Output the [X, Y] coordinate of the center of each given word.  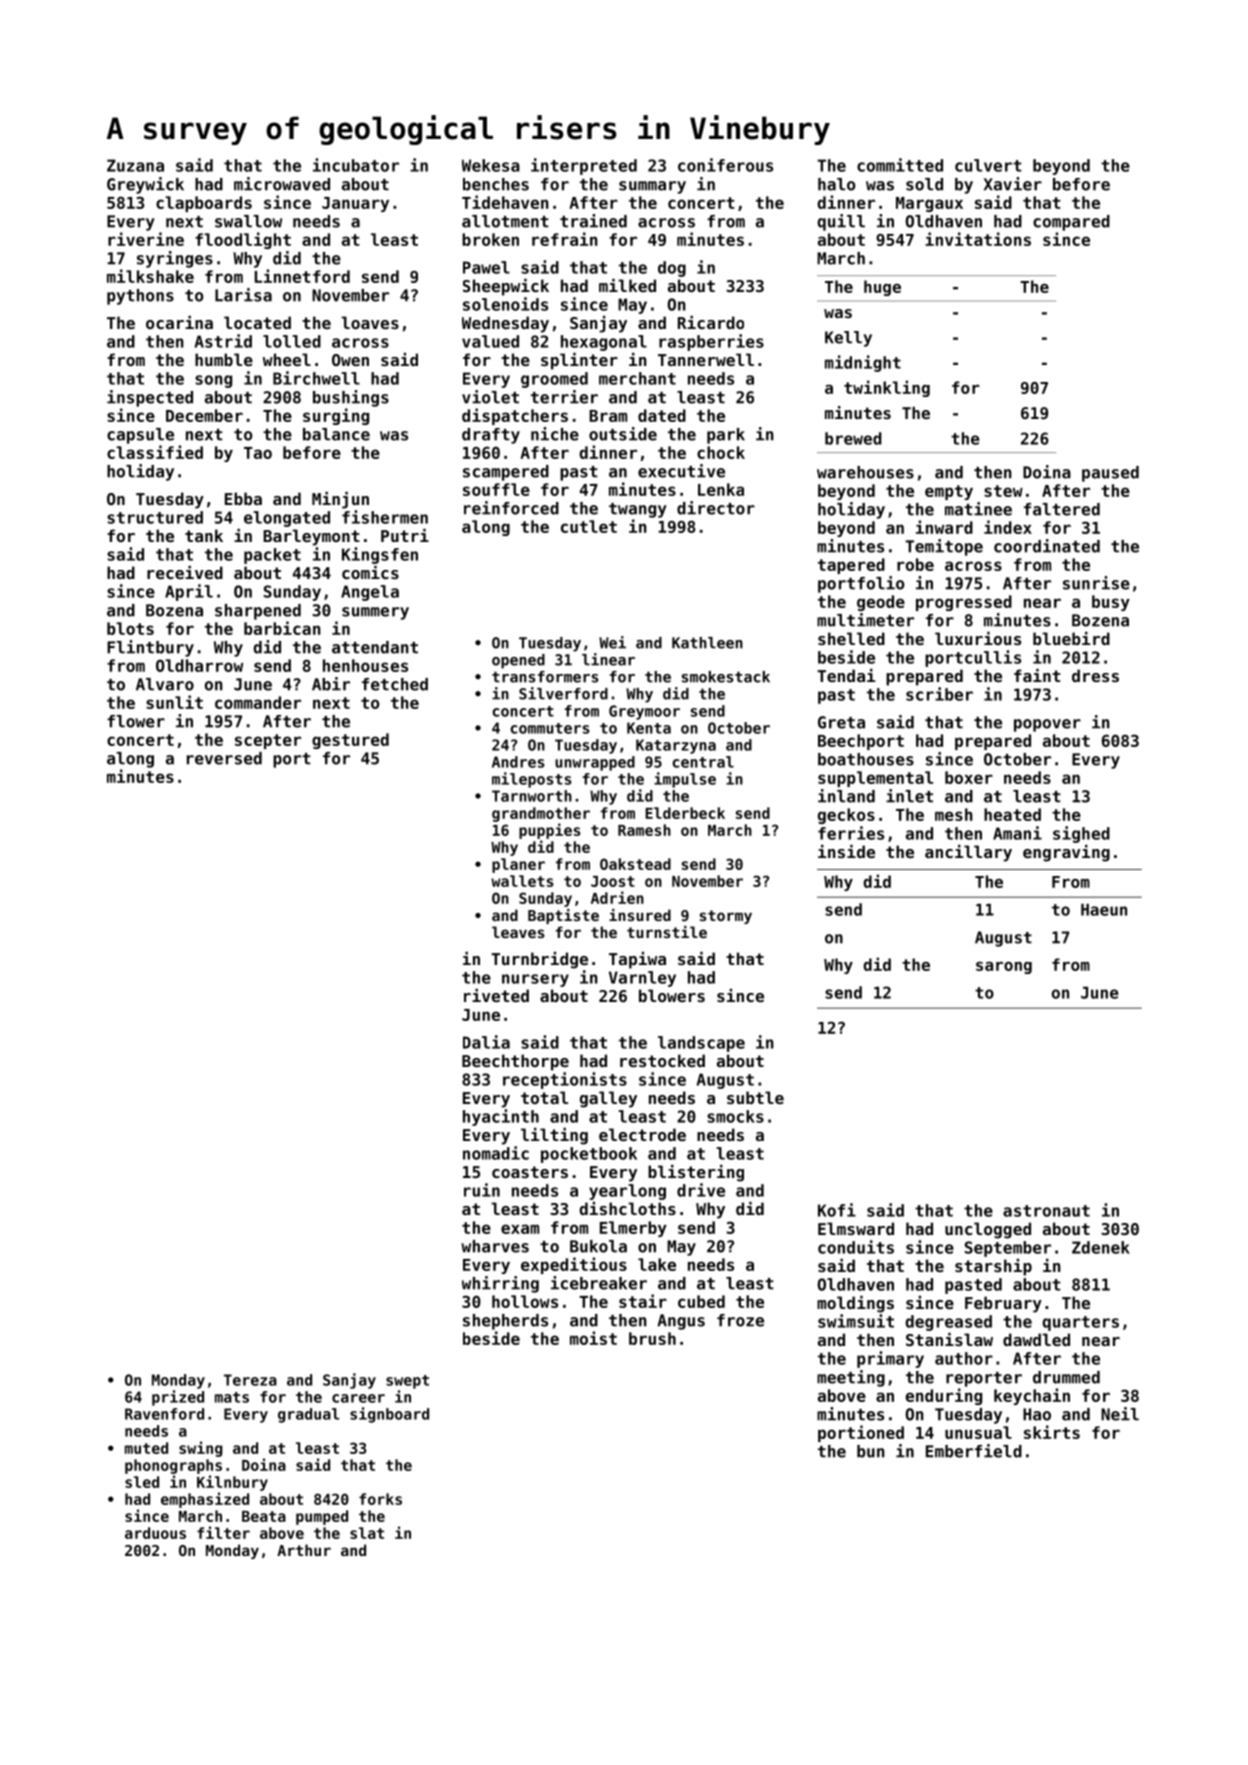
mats [232, 1397]
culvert [988, 165]
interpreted [584, 166]
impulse [685, 780]
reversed [224, 758]
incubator [356, 165]
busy [1111, 603]
